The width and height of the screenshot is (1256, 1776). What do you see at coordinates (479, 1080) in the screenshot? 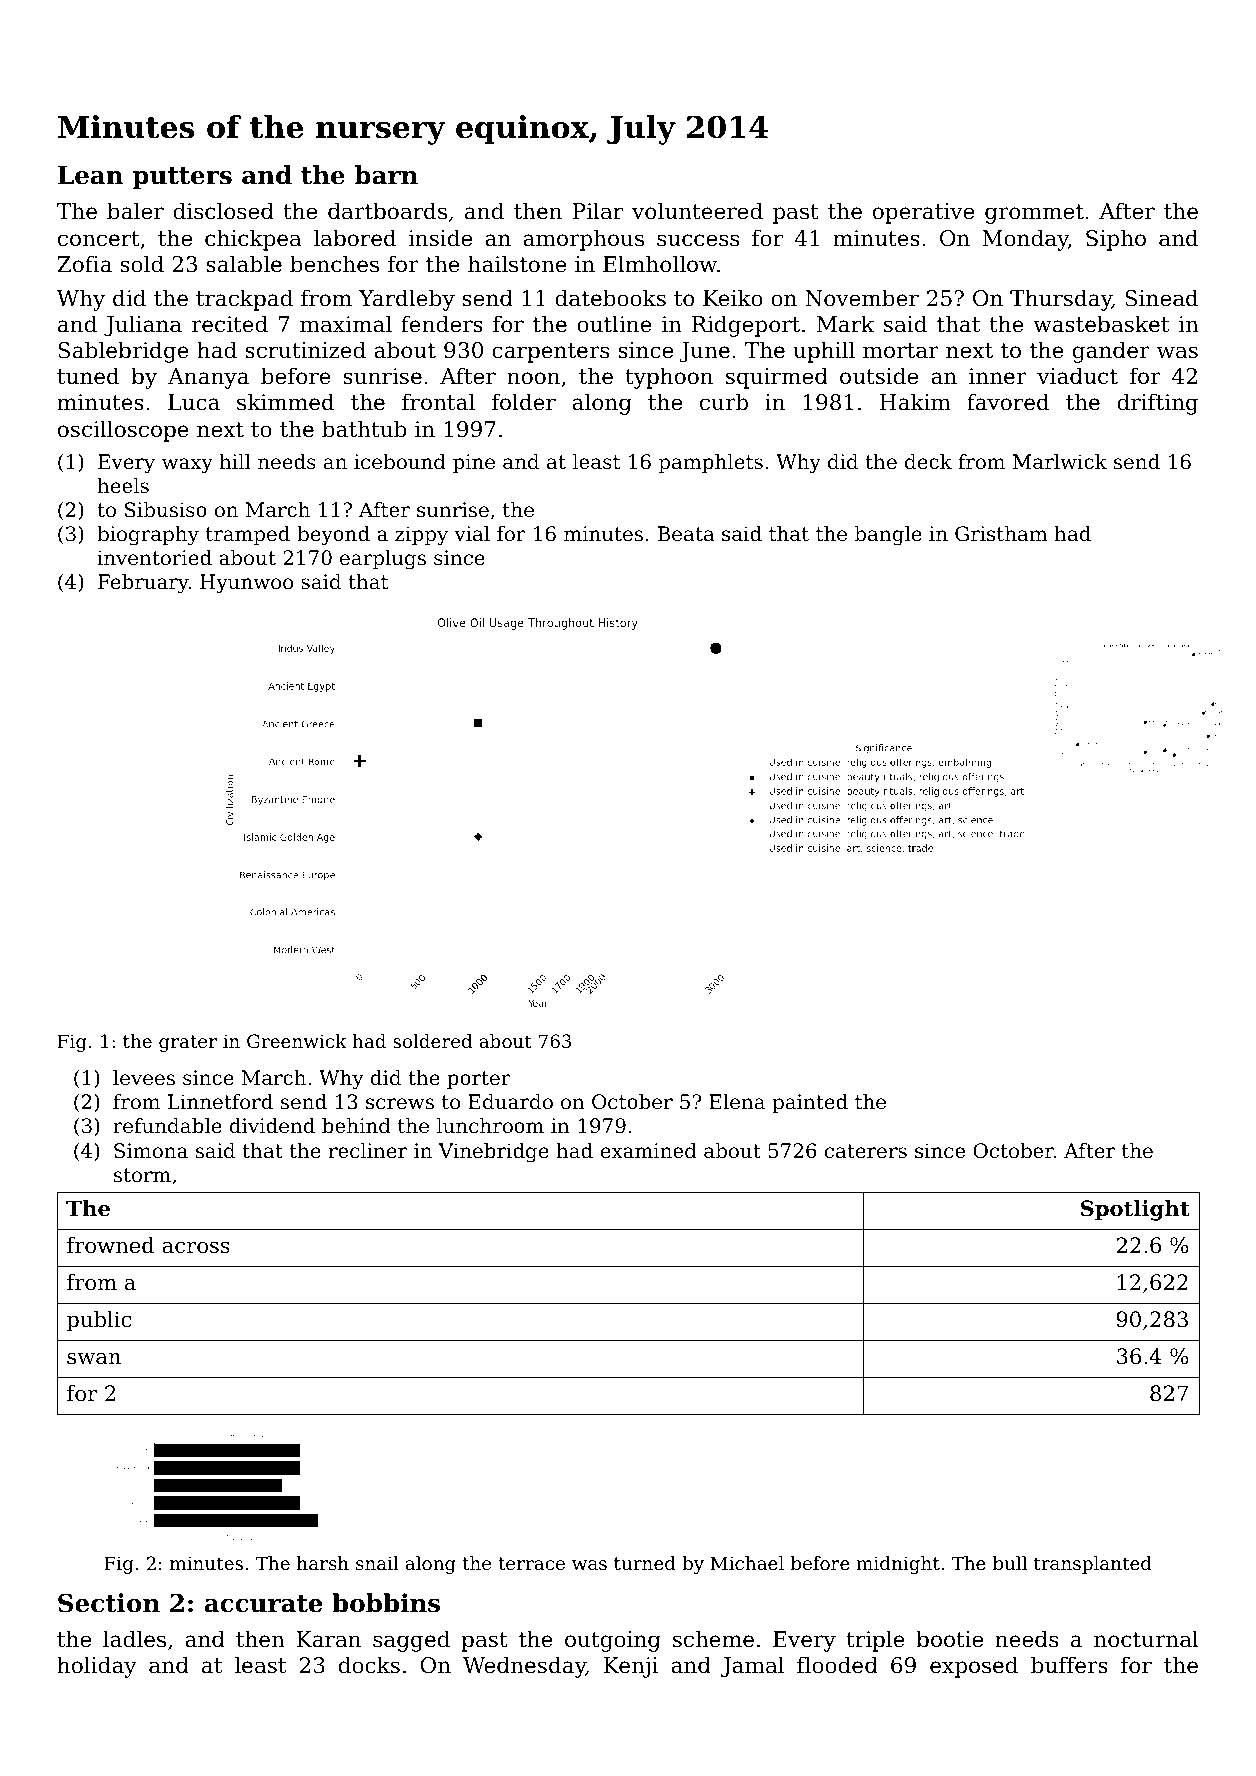
I see `porter` at bounding box center [479, 1080].
